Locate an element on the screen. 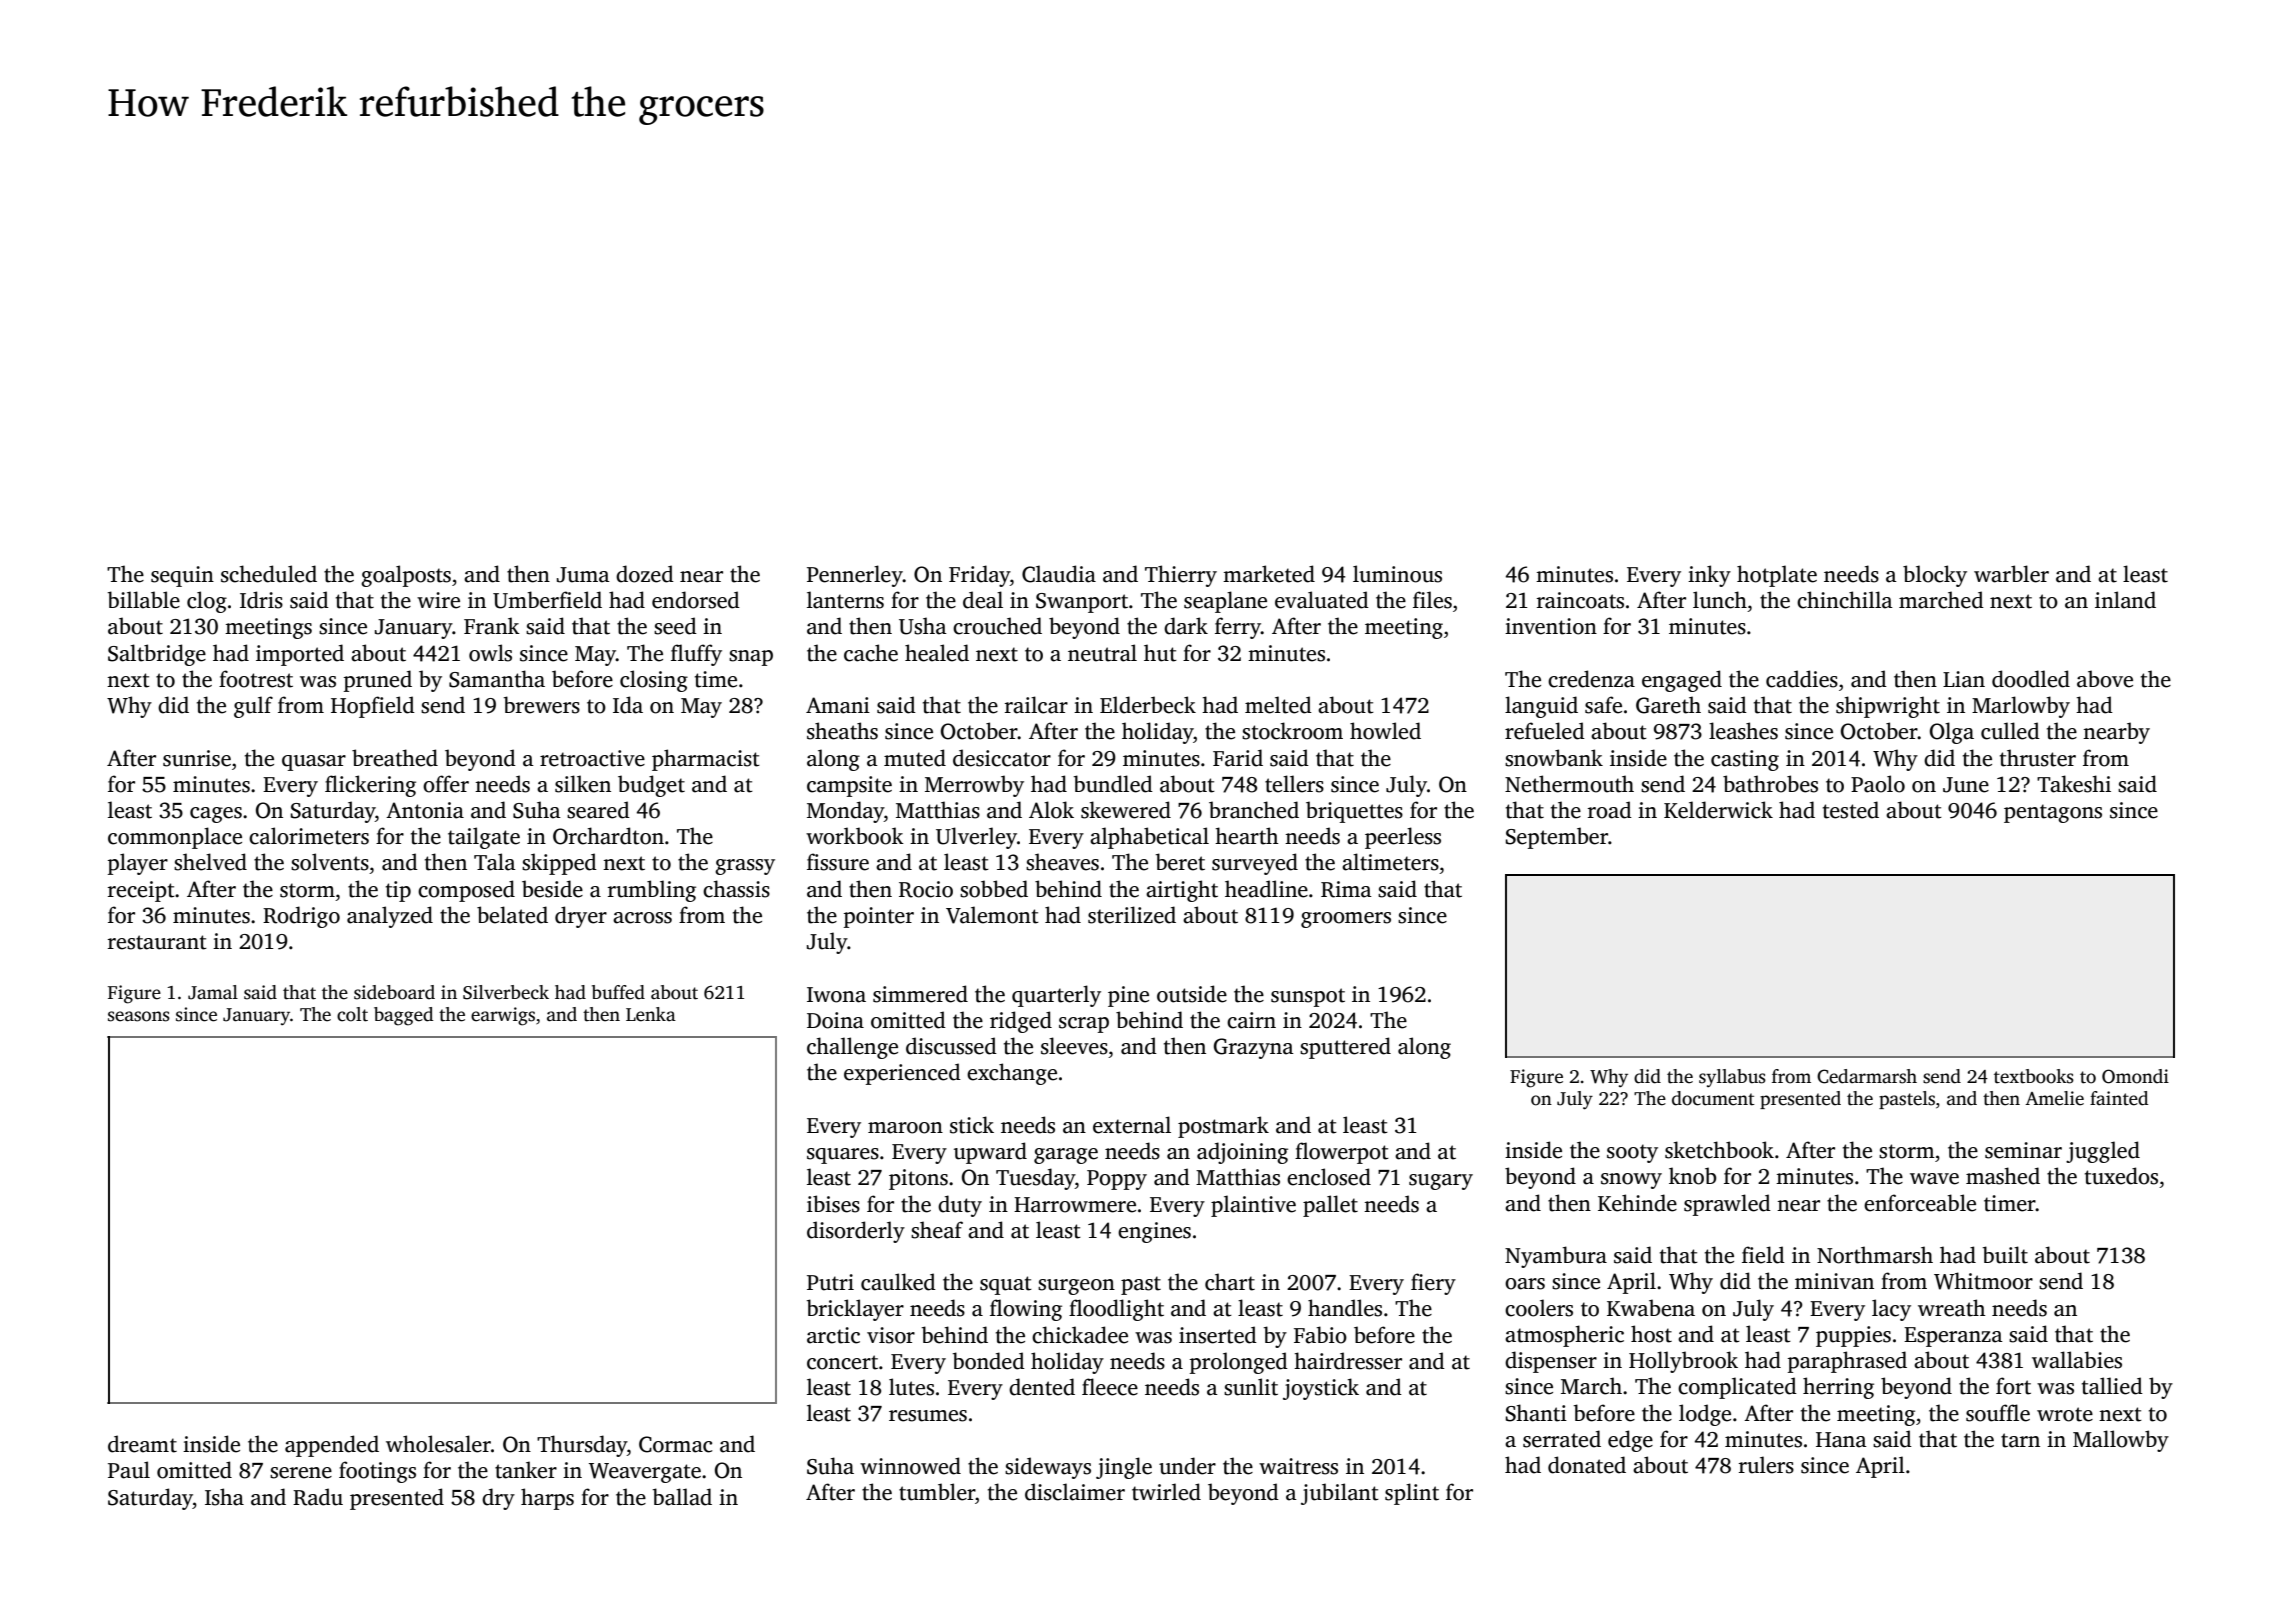 This screenshot has height=1614, width=2282. Hollybrook is located at coordinates (1683, 1362).
